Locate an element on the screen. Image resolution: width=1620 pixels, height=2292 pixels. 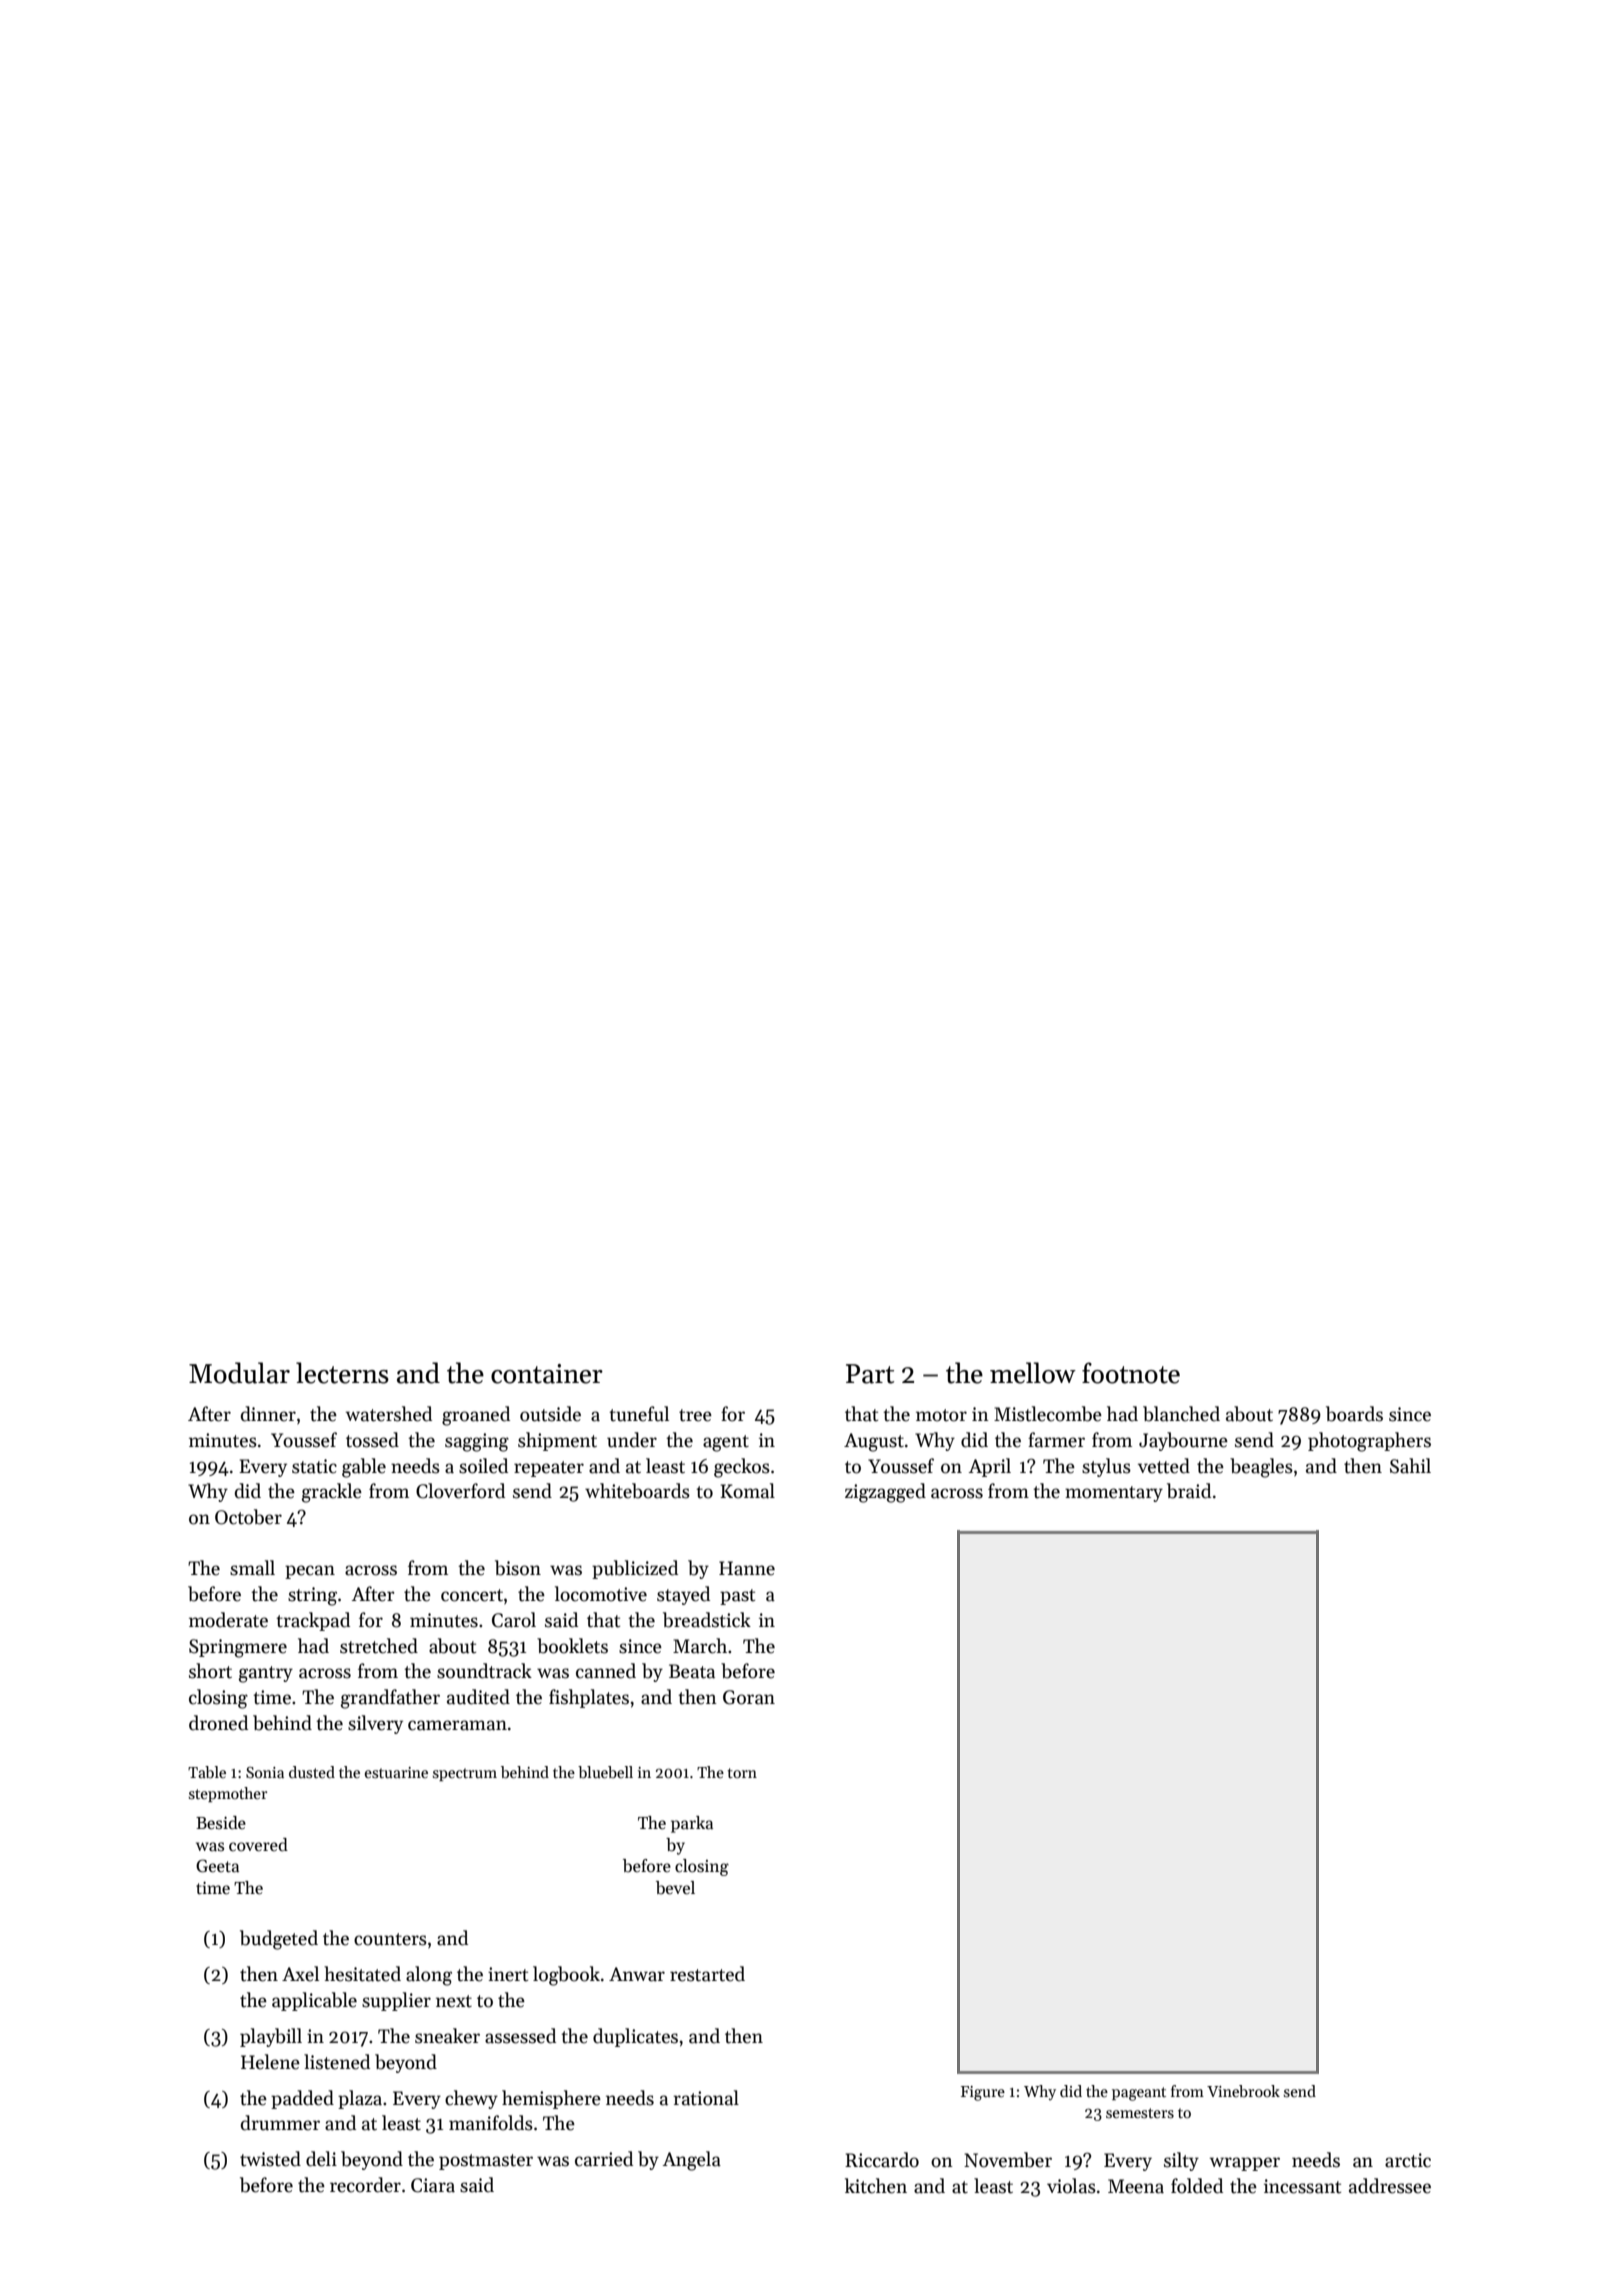
container is located at coordinates (547, 1374).
